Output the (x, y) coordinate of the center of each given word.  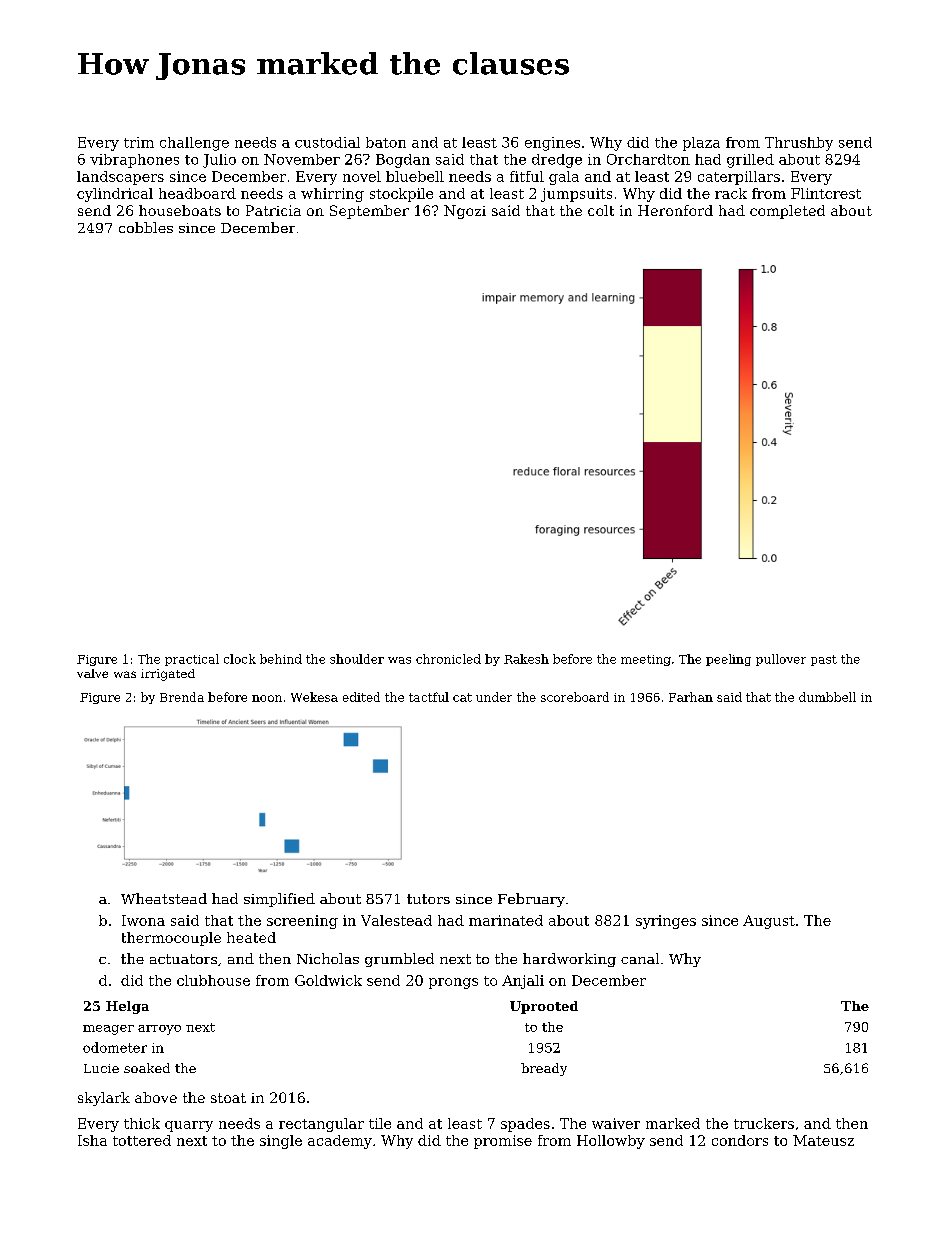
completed (787, 212)
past (824, 660)
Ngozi (465, 212)
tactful (429, 697)
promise (503, 1142)
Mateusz (823, 1140)
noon (267, 698)
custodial (327, 142)
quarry (189, 1126)
